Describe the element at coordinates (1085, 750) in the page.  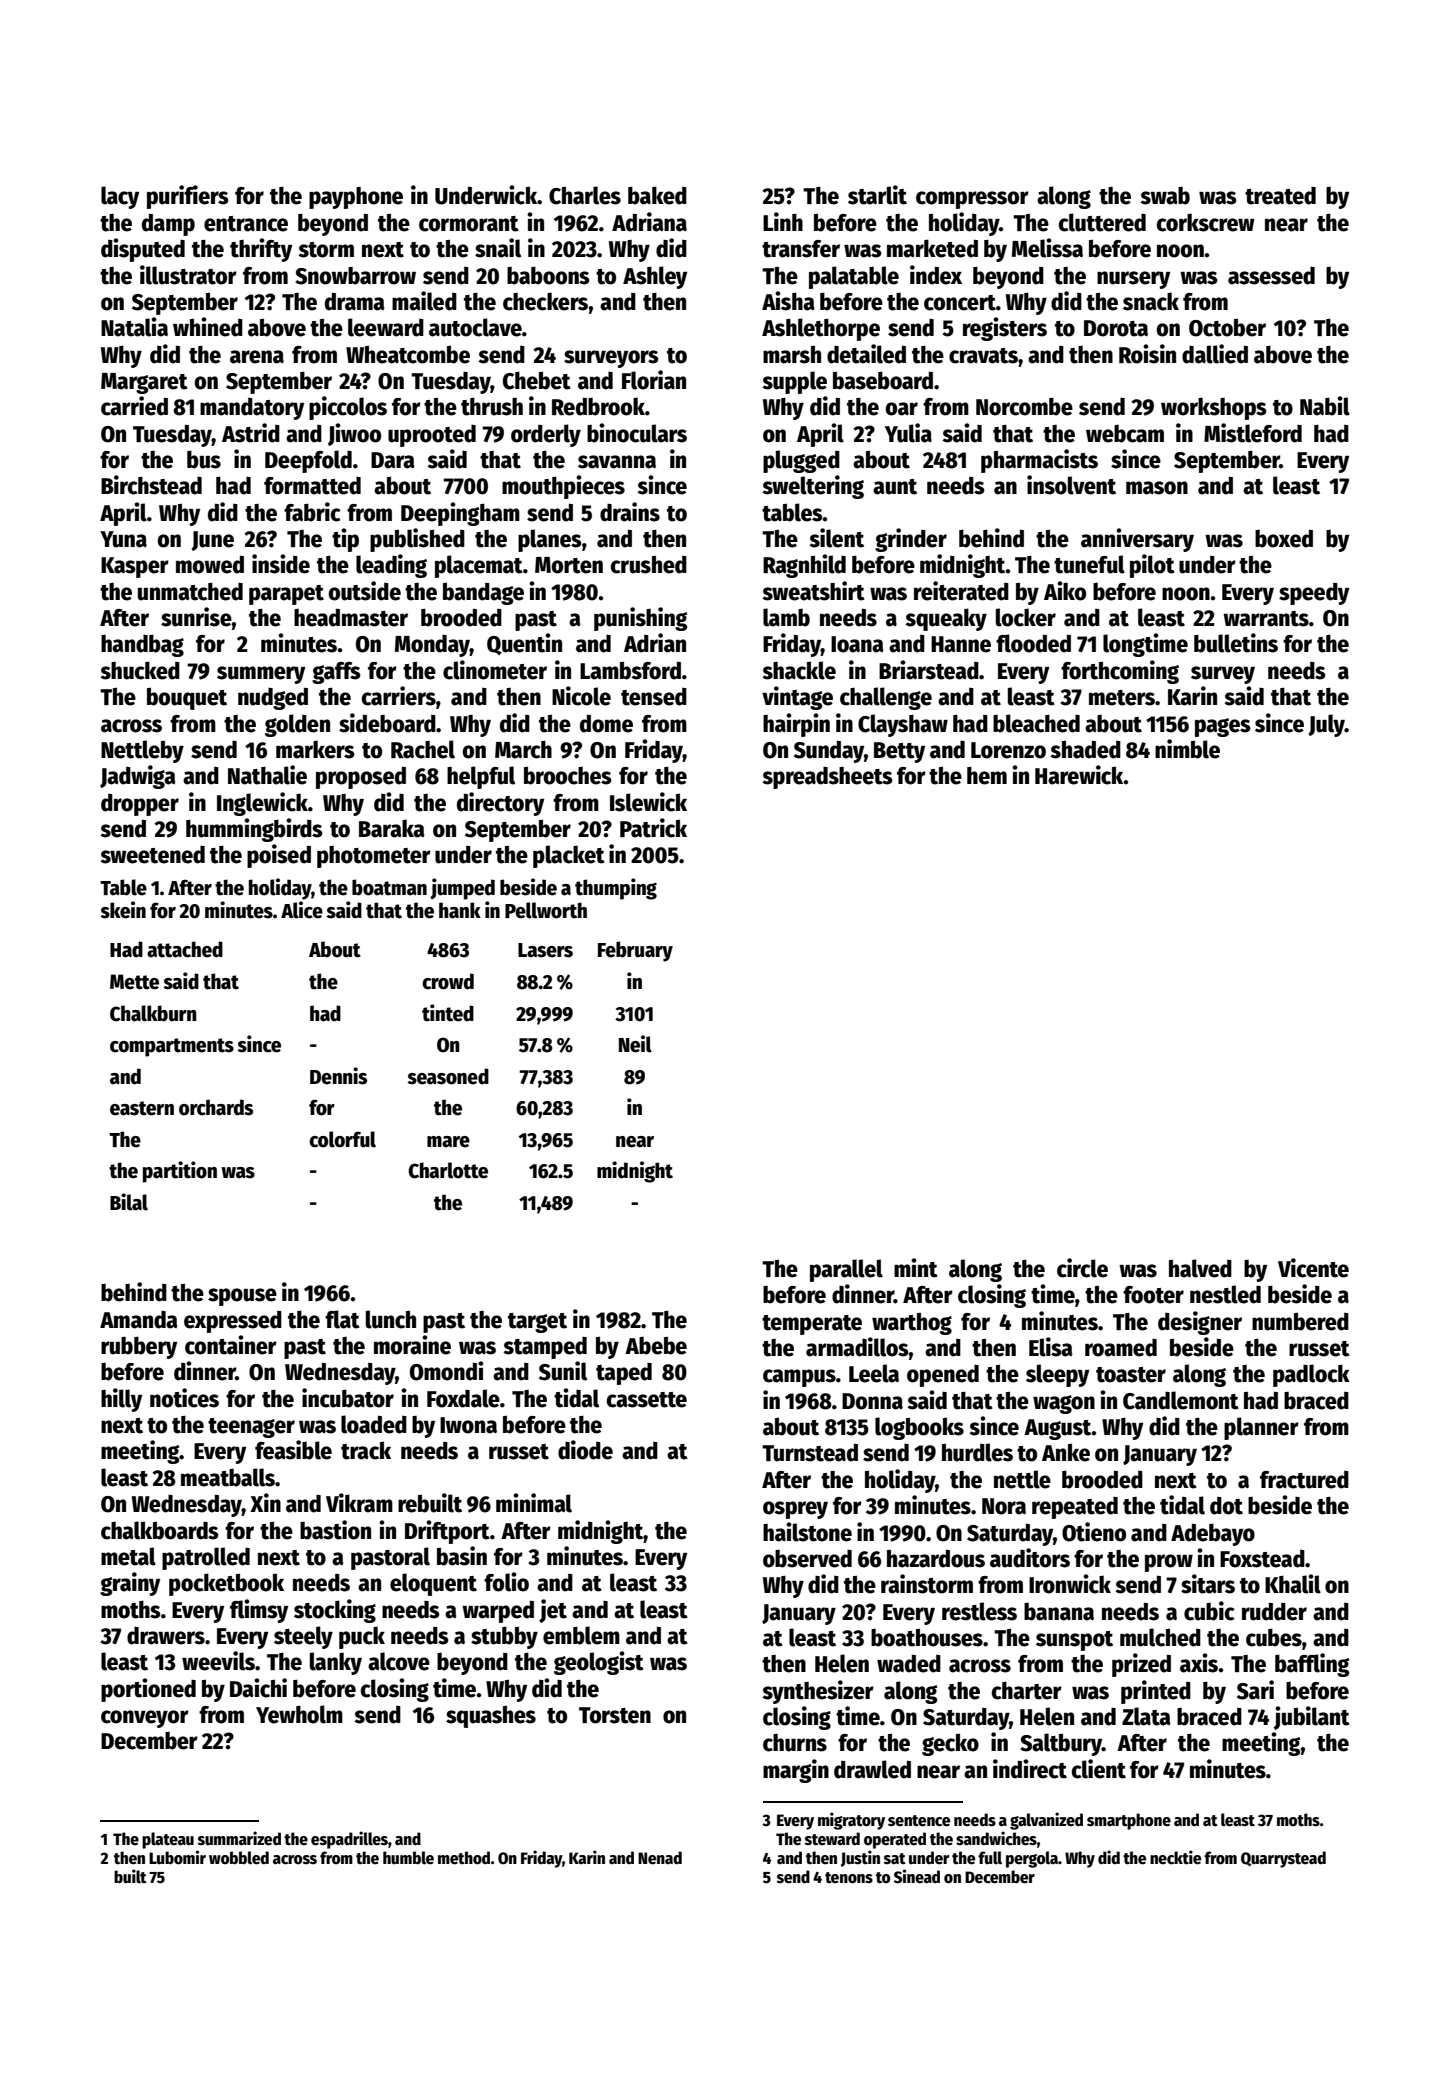
I see `shaded` at that location.
